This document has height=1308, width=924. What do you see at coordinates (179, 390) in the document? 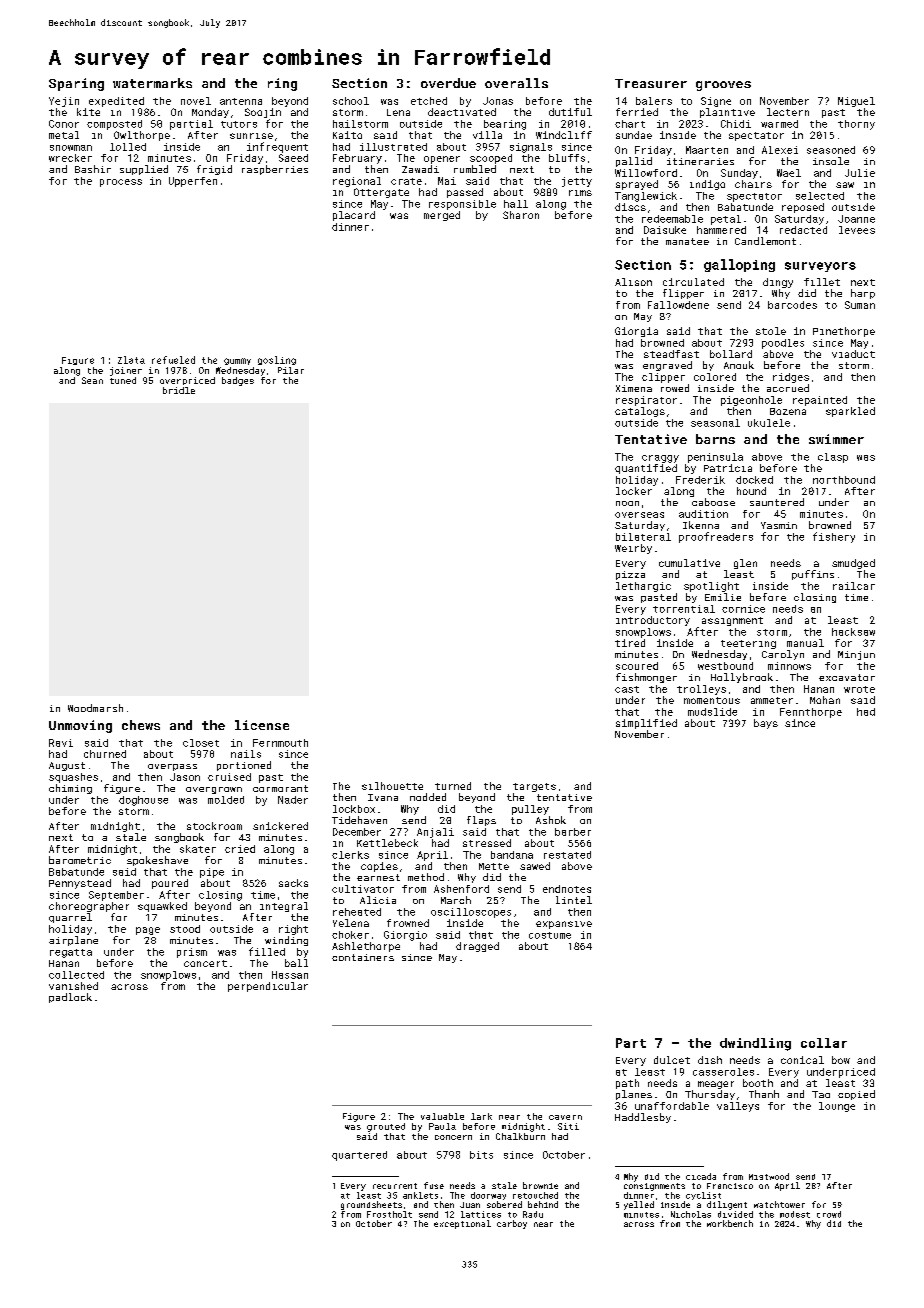
I see `bridle` at bounding box center [179, 390].
